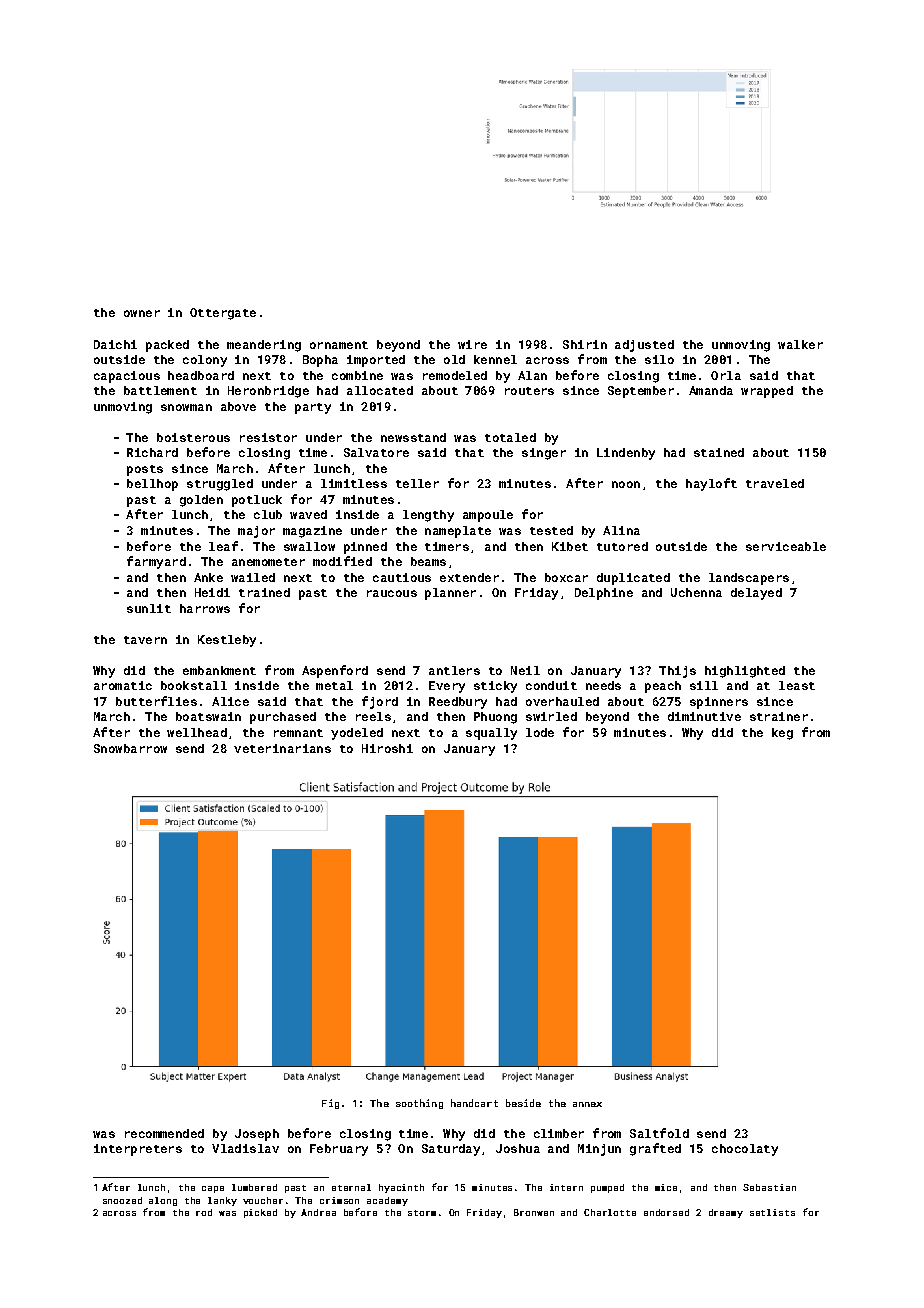  I want to click on snoozed, so click(122, 1200).
